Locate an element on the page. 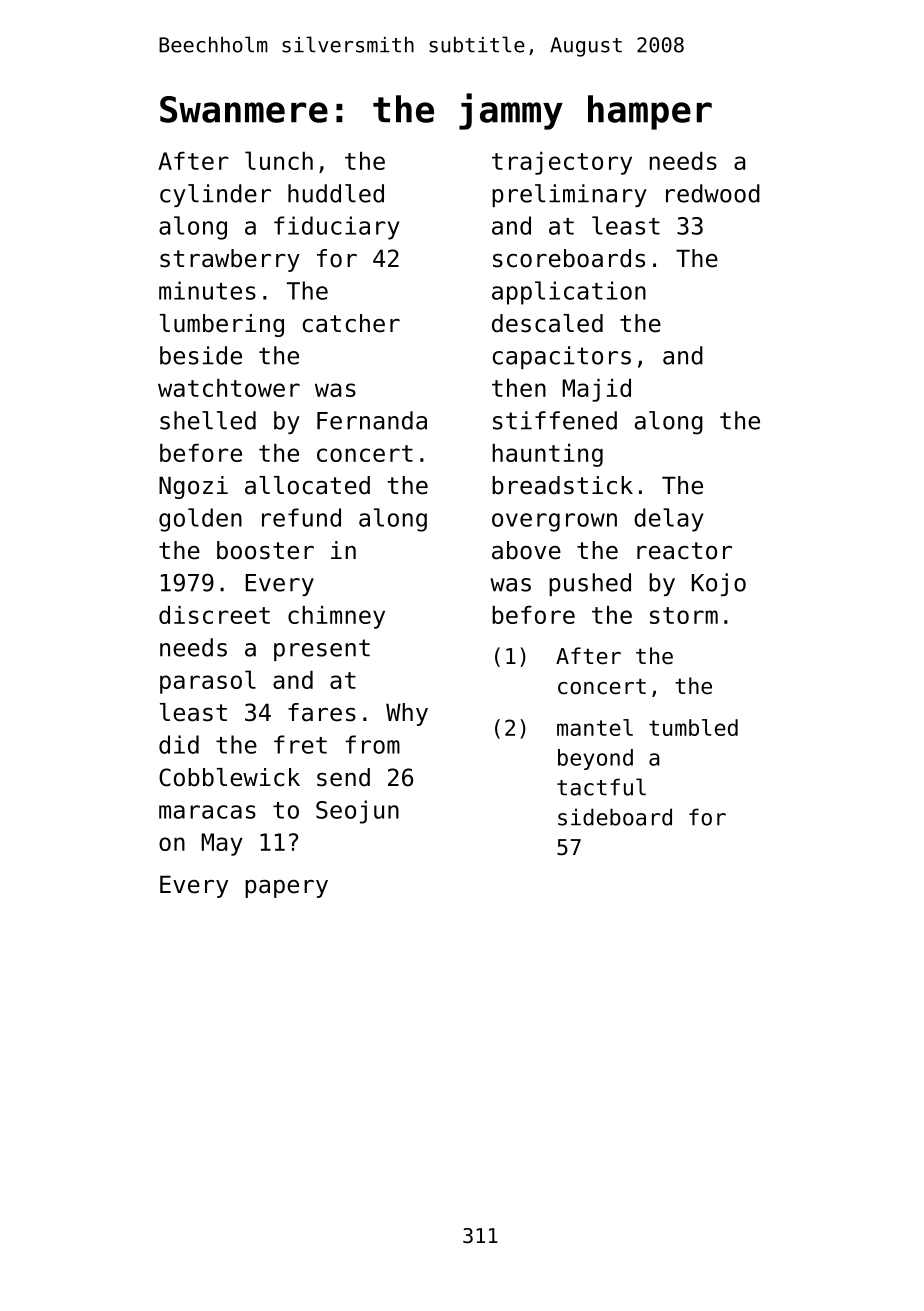 The height and width of the image is (1311, 924). then is located at coordinates (519, 388).
